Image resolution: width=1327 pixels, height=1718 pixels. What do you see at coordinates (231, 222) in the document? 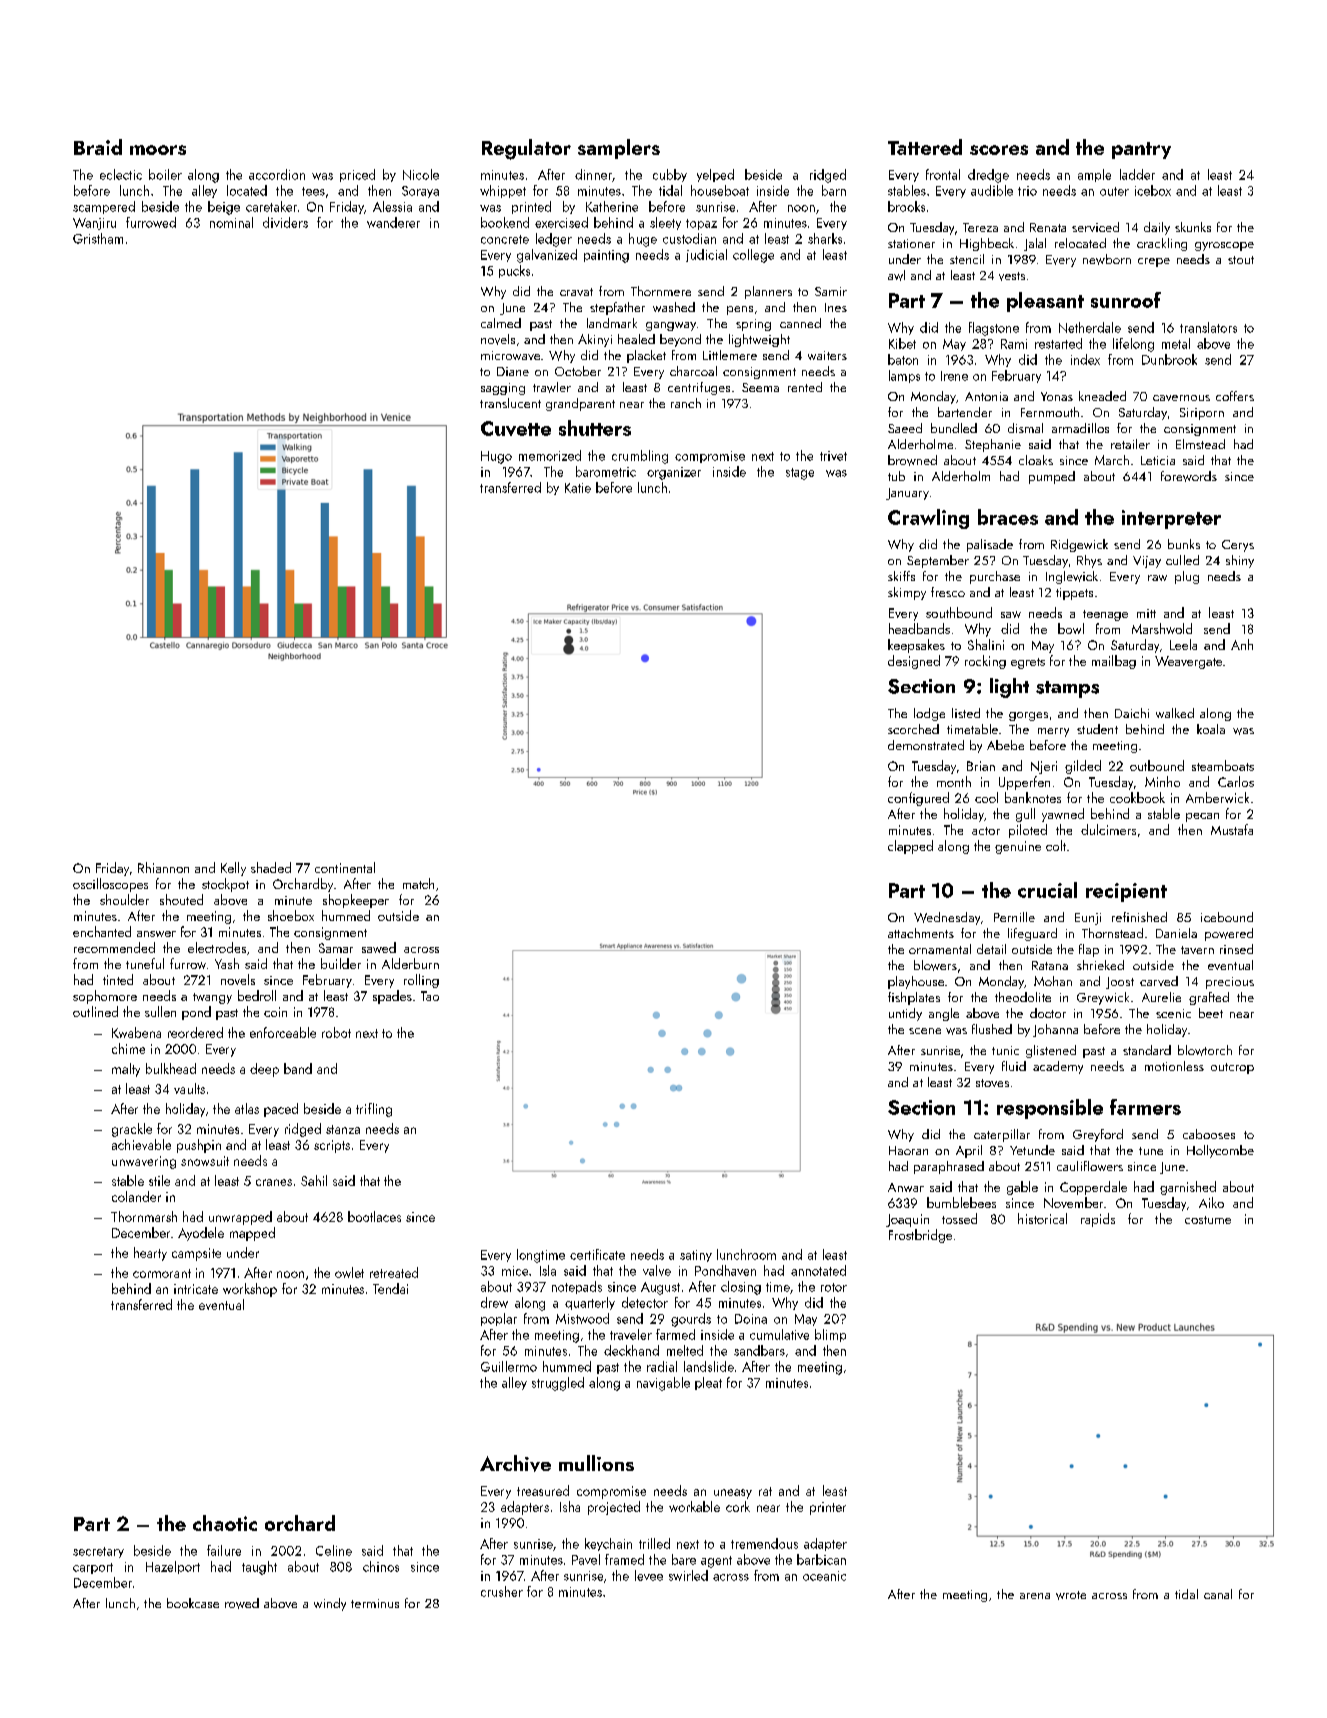
I see `nominal` at bounding box center [231, 222].
